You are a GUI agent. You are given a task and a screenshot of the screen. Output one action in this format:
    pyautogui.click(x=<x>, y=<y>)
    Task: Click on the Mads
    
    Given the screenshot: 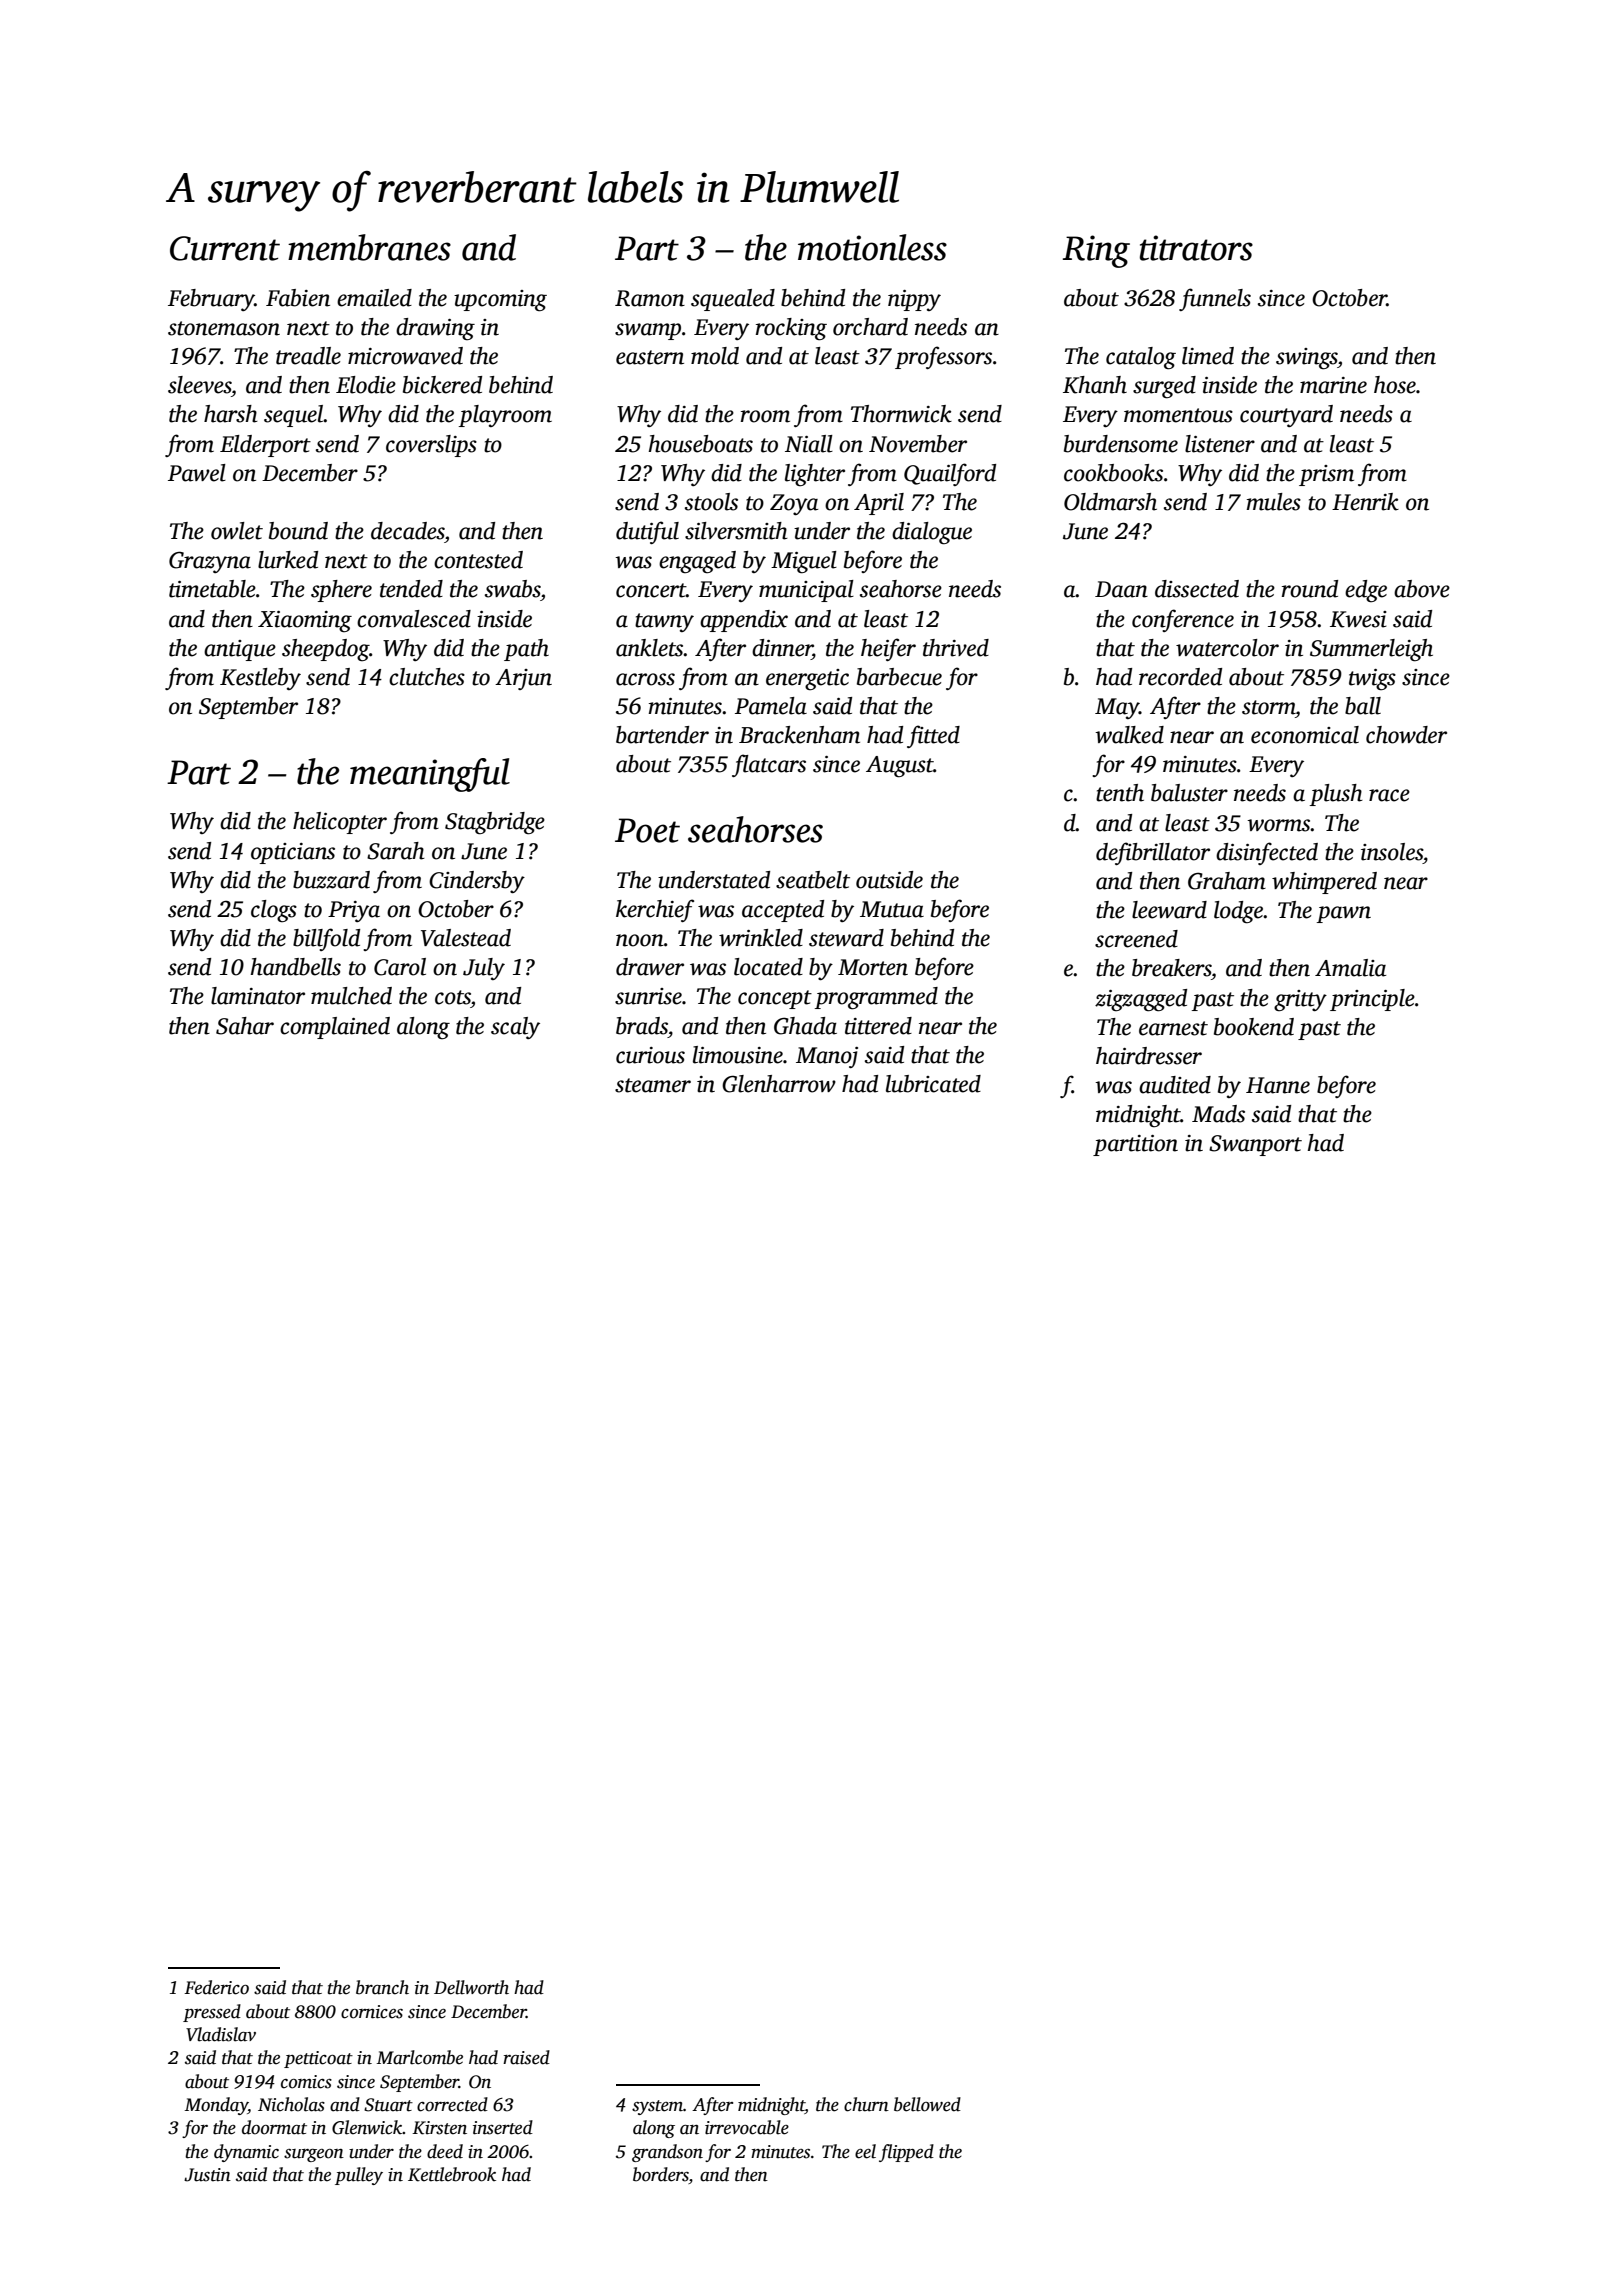 What is the action you would take?
    pyautogui.click(x=1218, y=1114)
